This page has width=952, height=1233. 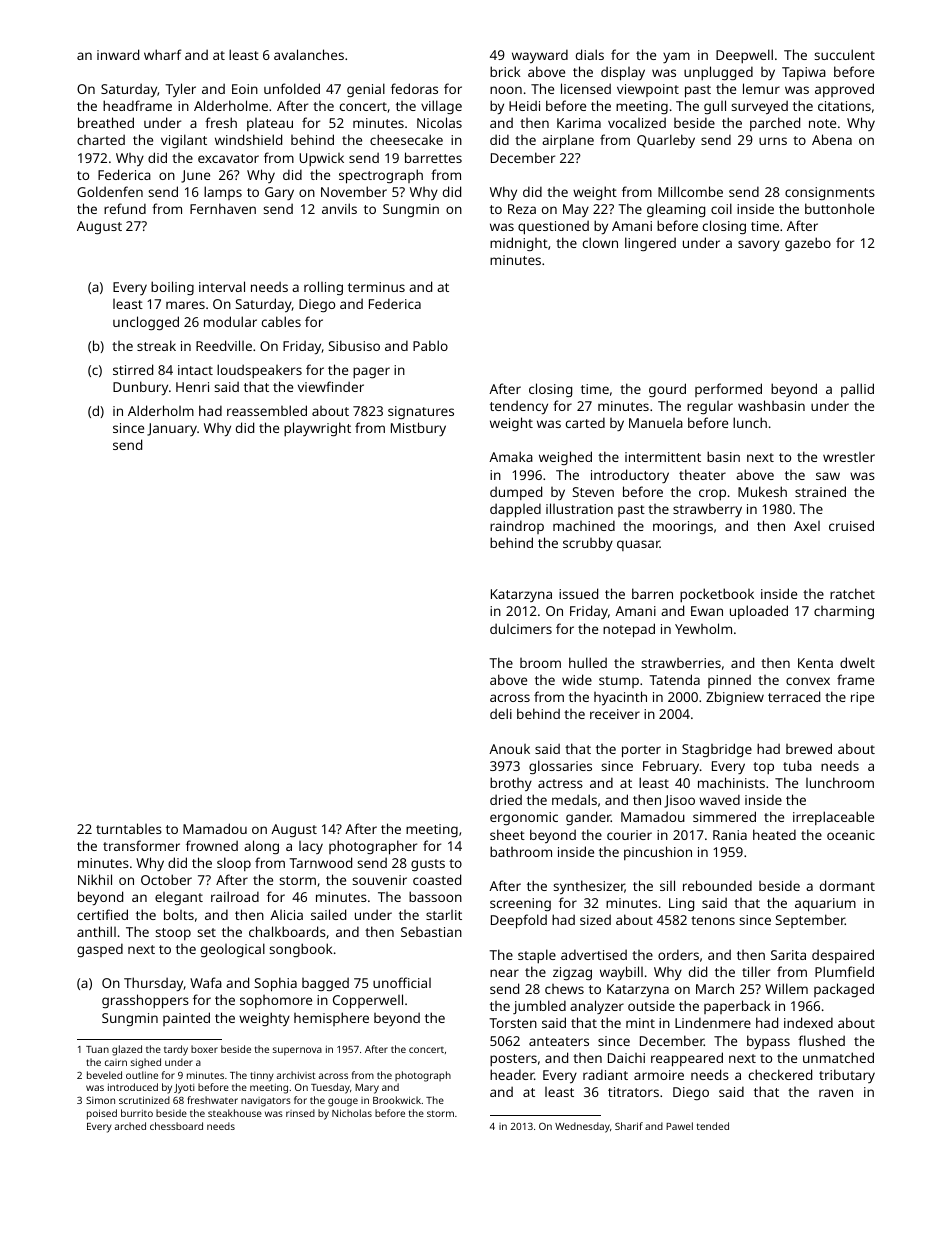 What do you see at coordinates (744, 56) in the page?
I see `Deepwell` at bounding box center [744, 56].
